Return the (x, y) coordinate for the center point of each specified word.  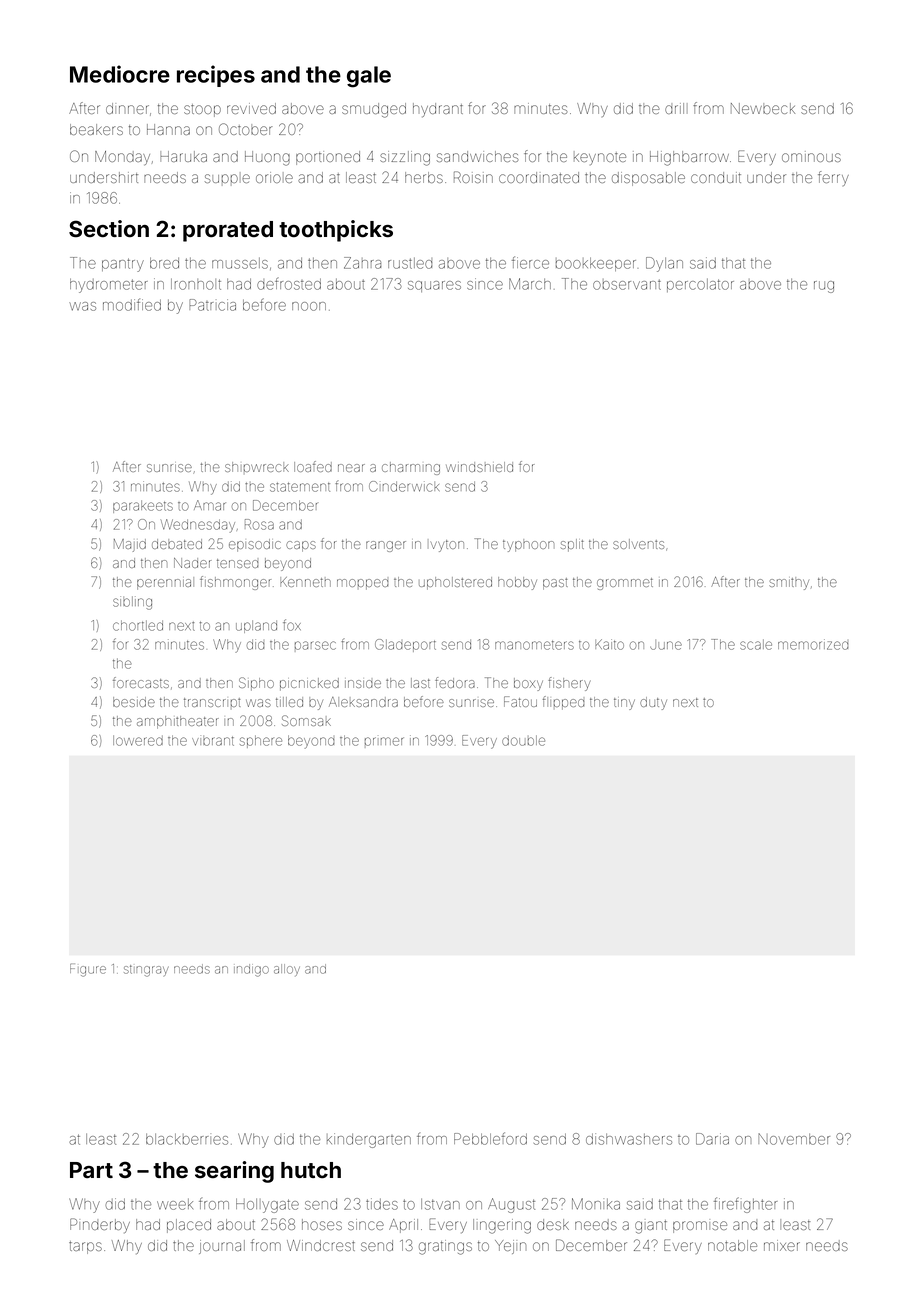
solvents (638, 544)
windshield (479, 467)
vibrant (213, 741)
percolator (700, 285)
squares (434, 286)
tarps (85, 1247)
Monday (122, 158)
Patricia (212, 305)
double (523, 740)
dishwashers (629, 1139)
